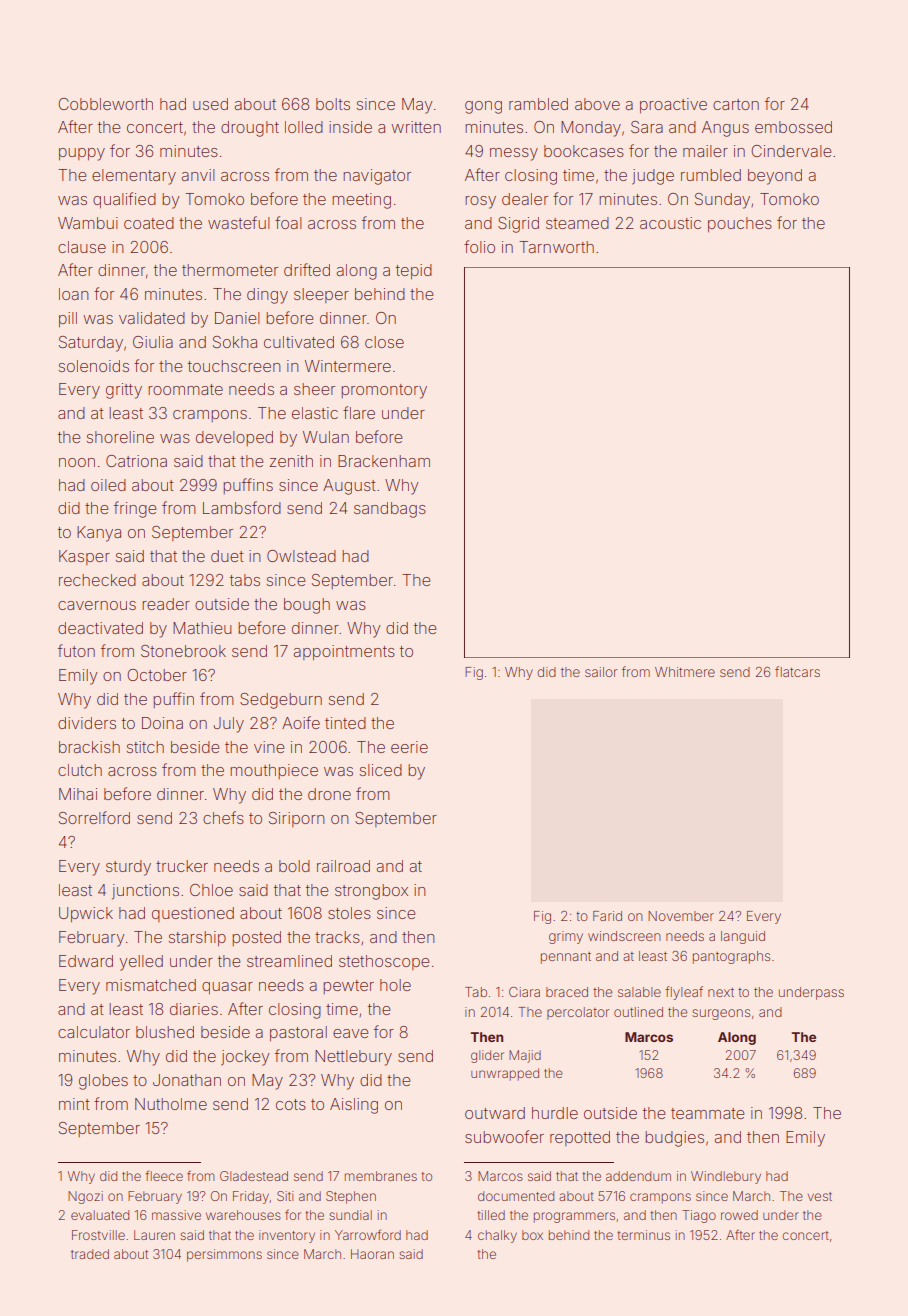  I want to click on drifted, so click(307, 269).
